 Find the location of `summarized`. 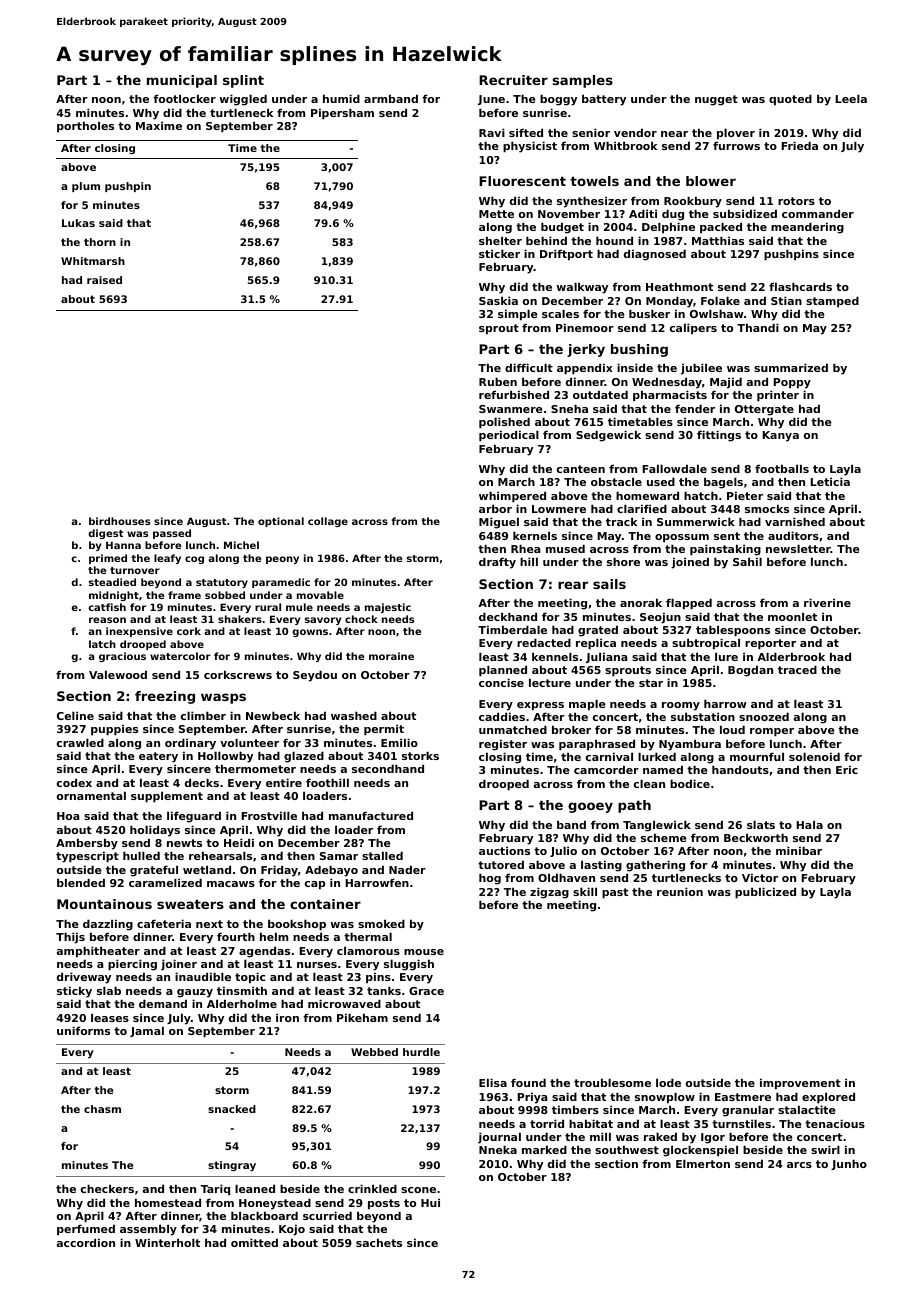

summarized is located at coordinates (791, 367).
